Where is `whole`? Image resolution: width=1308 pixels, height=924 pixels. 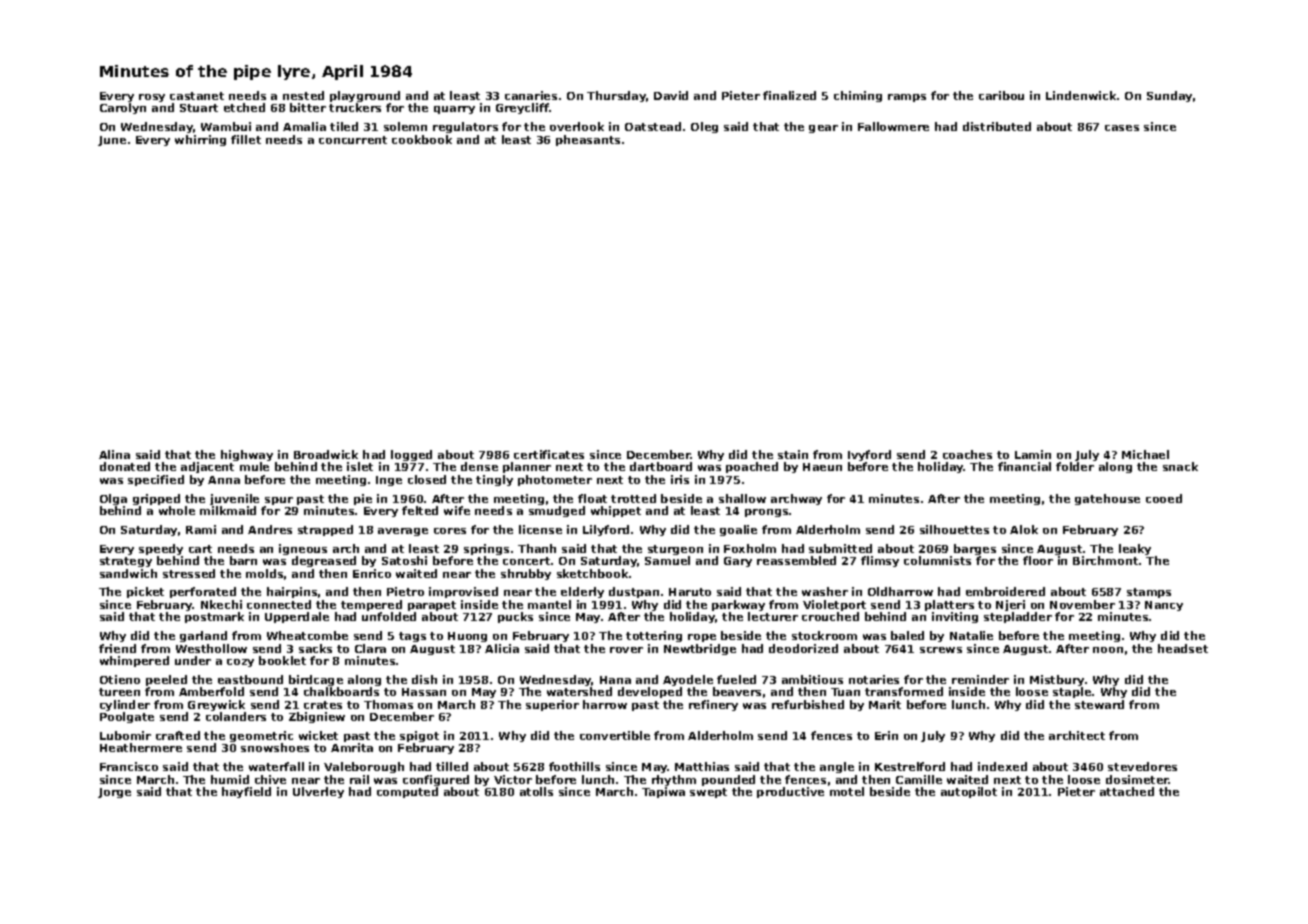 whole is located at coordinates (177, 510).
